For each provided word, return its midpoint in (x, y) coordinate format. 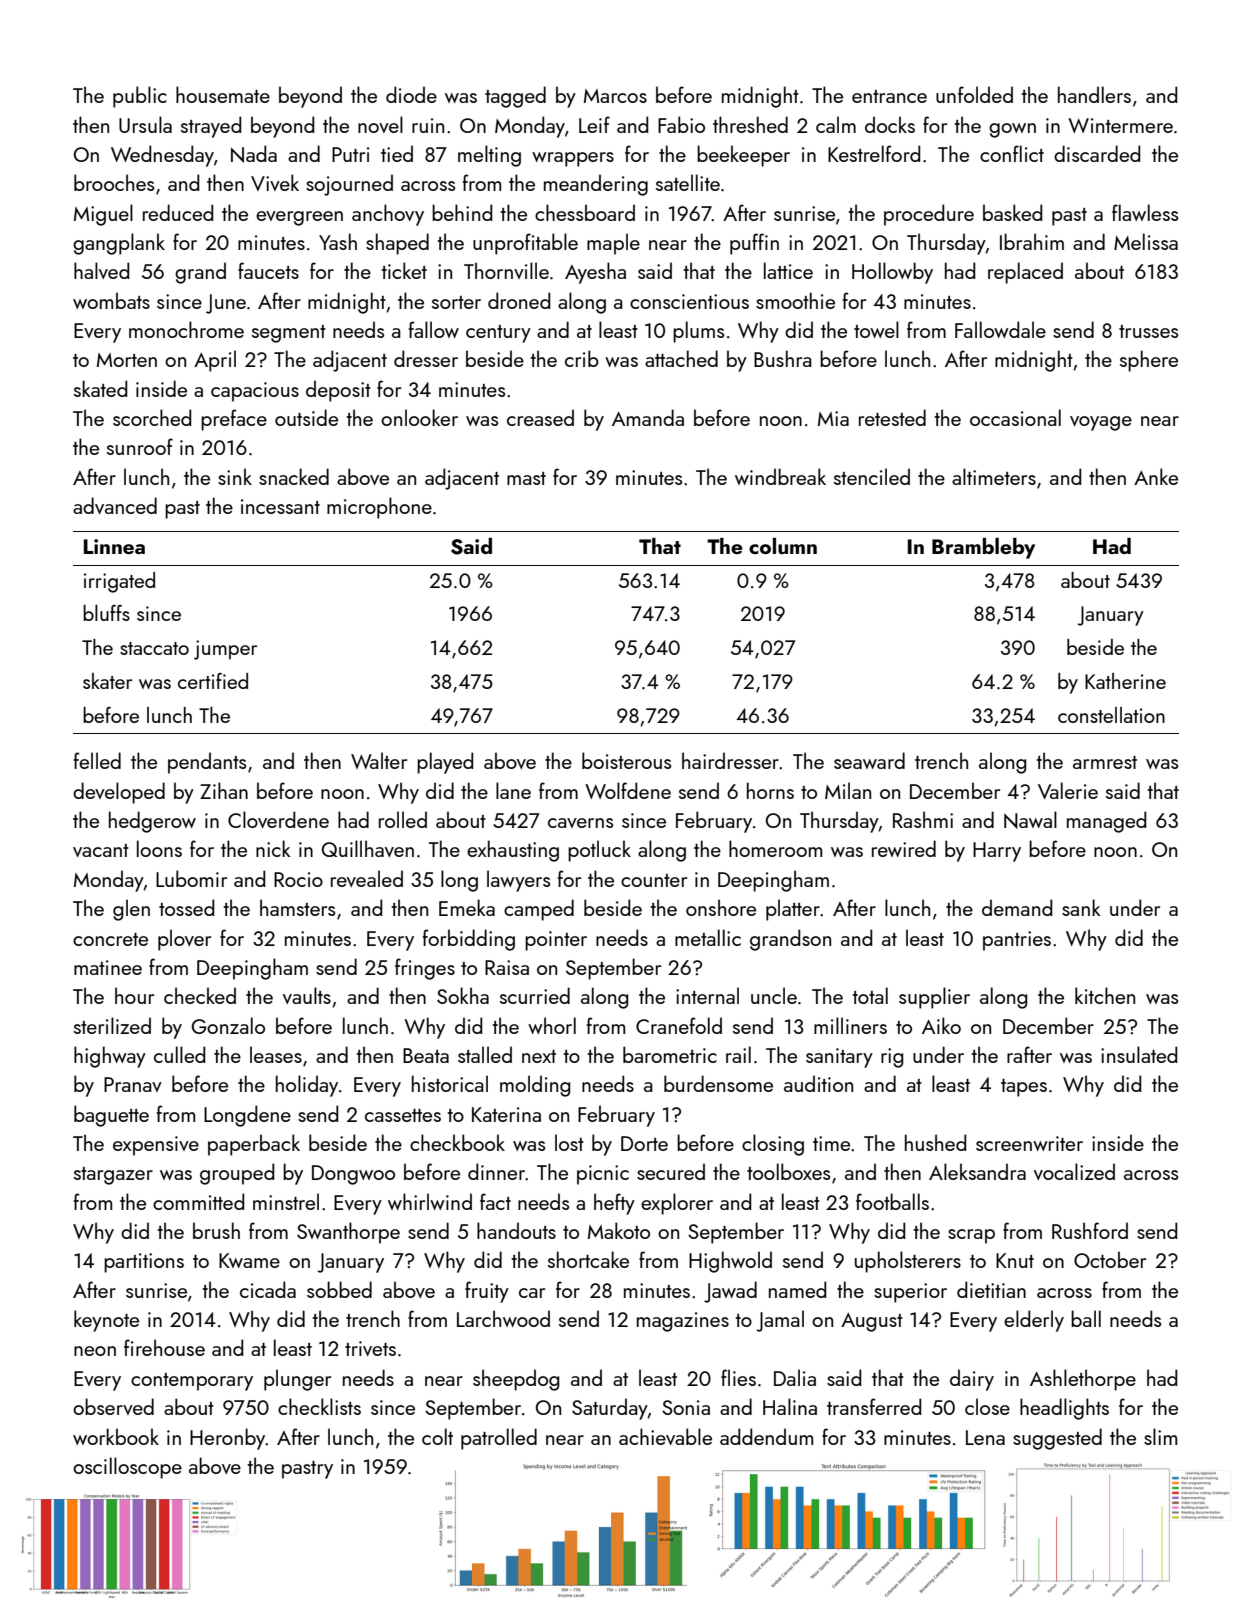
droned (519, 300)
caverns (580, 823)
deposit (338, 391)
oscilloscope (127, 1468)
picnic (603, 1175)
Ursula (145, 124)
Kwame (249, 1260)
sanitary (839, 1058)
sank (1081, 907)
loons (159, 848)
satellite (688, 182)
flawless (1145, 212)
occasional (1015, 417)
